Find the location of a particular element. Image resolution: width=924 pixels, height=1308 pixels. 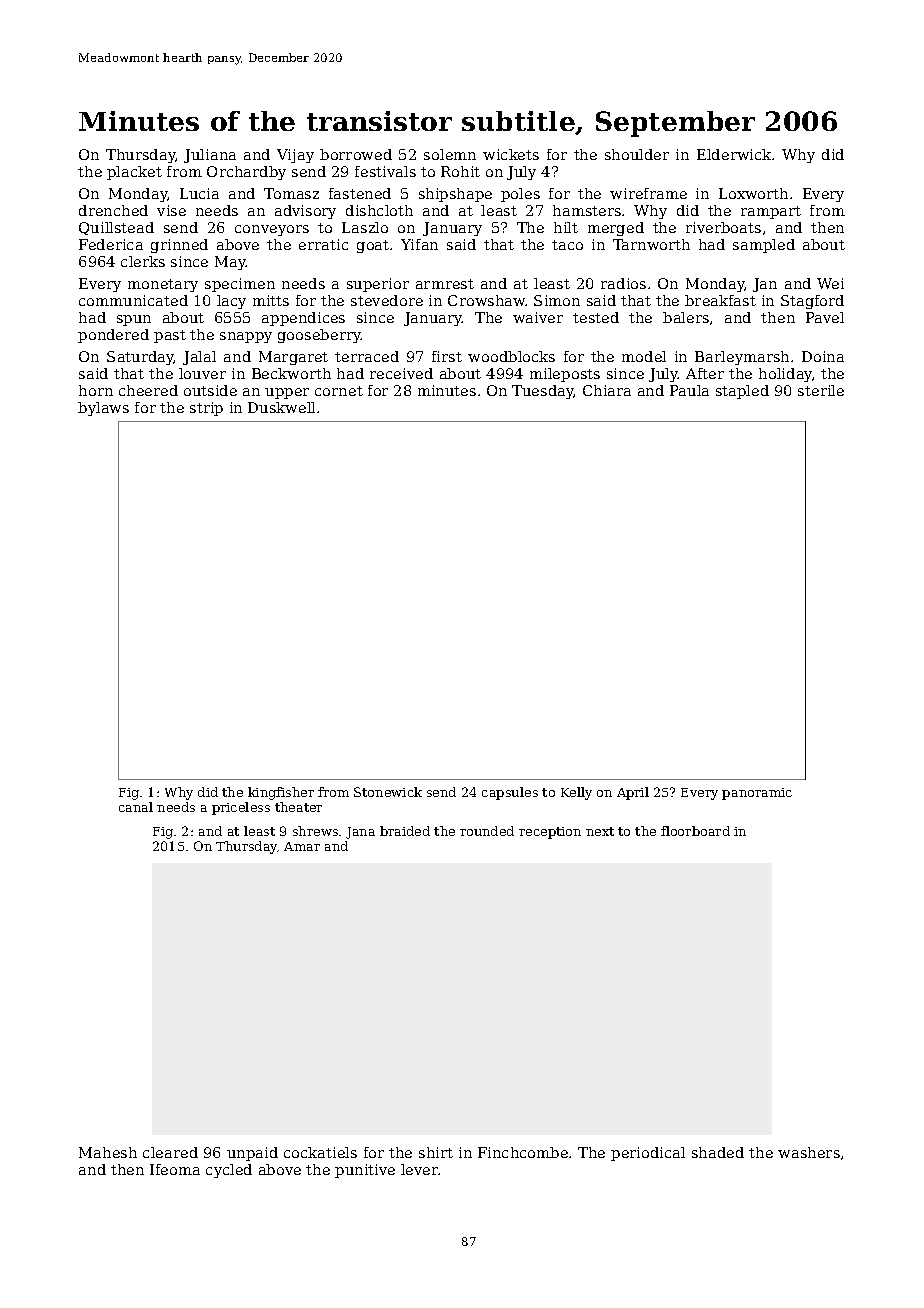

borrowed is located at coordinates (356, 154).
